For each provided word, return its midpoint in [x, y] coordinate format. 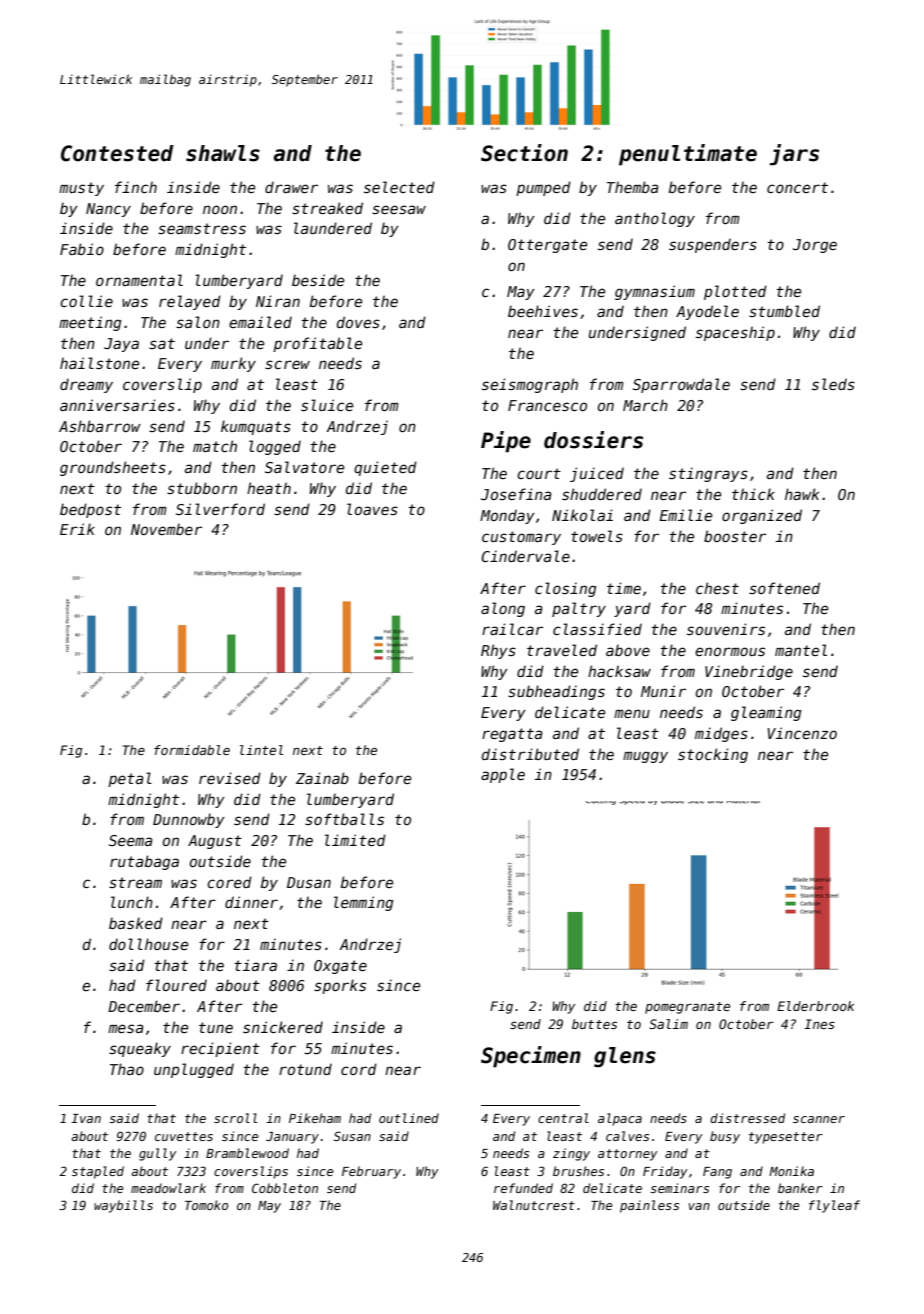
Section [524, 153]
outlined [409, 1118]
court [539, 473]
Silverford [220, 509]
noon [220, 209]
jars [794, 155]
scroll [236, 1118]
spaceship [735, 333]
